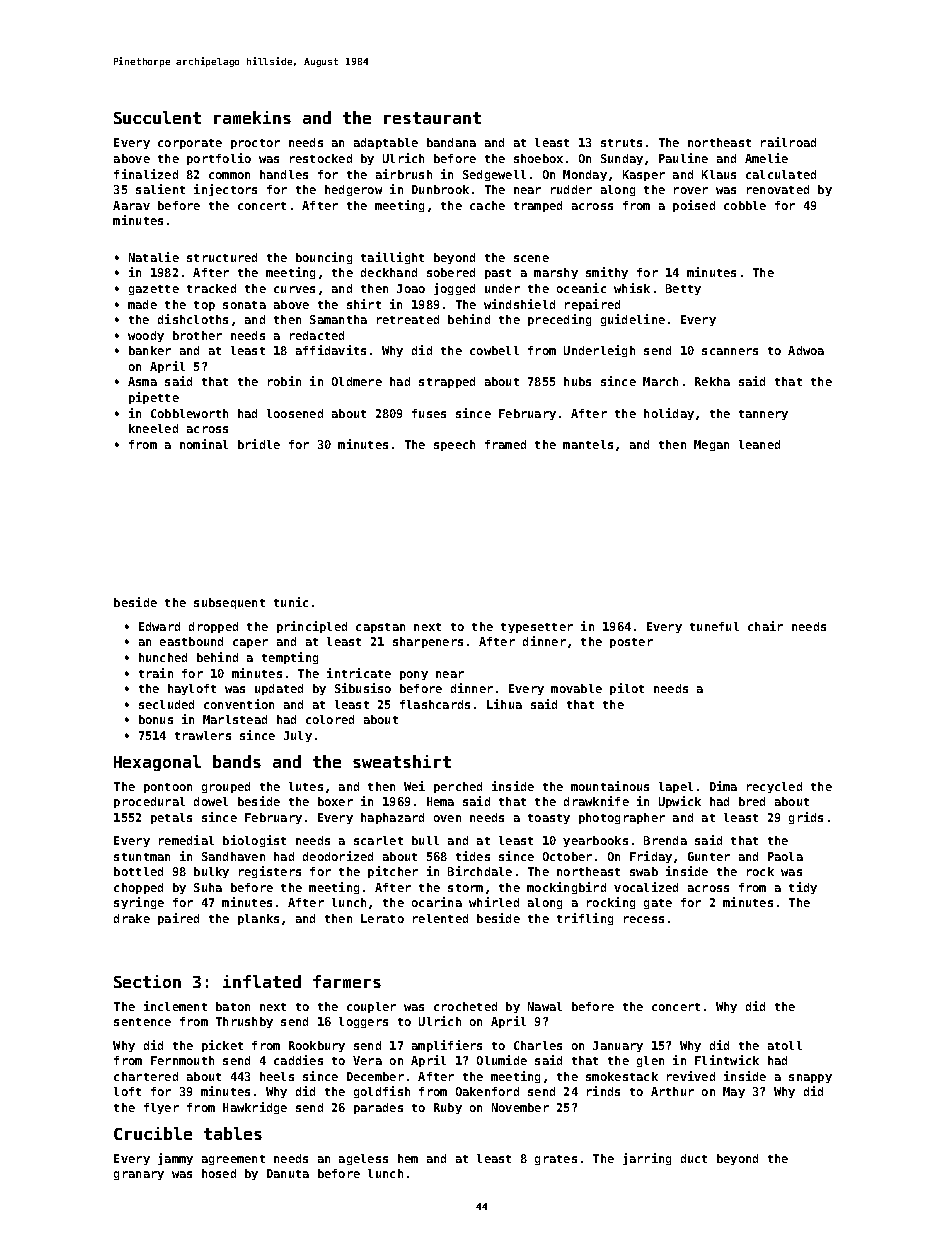 The width and height of the screenshot is (952, 1233). I want to click on picket, so click(222, 1046).
